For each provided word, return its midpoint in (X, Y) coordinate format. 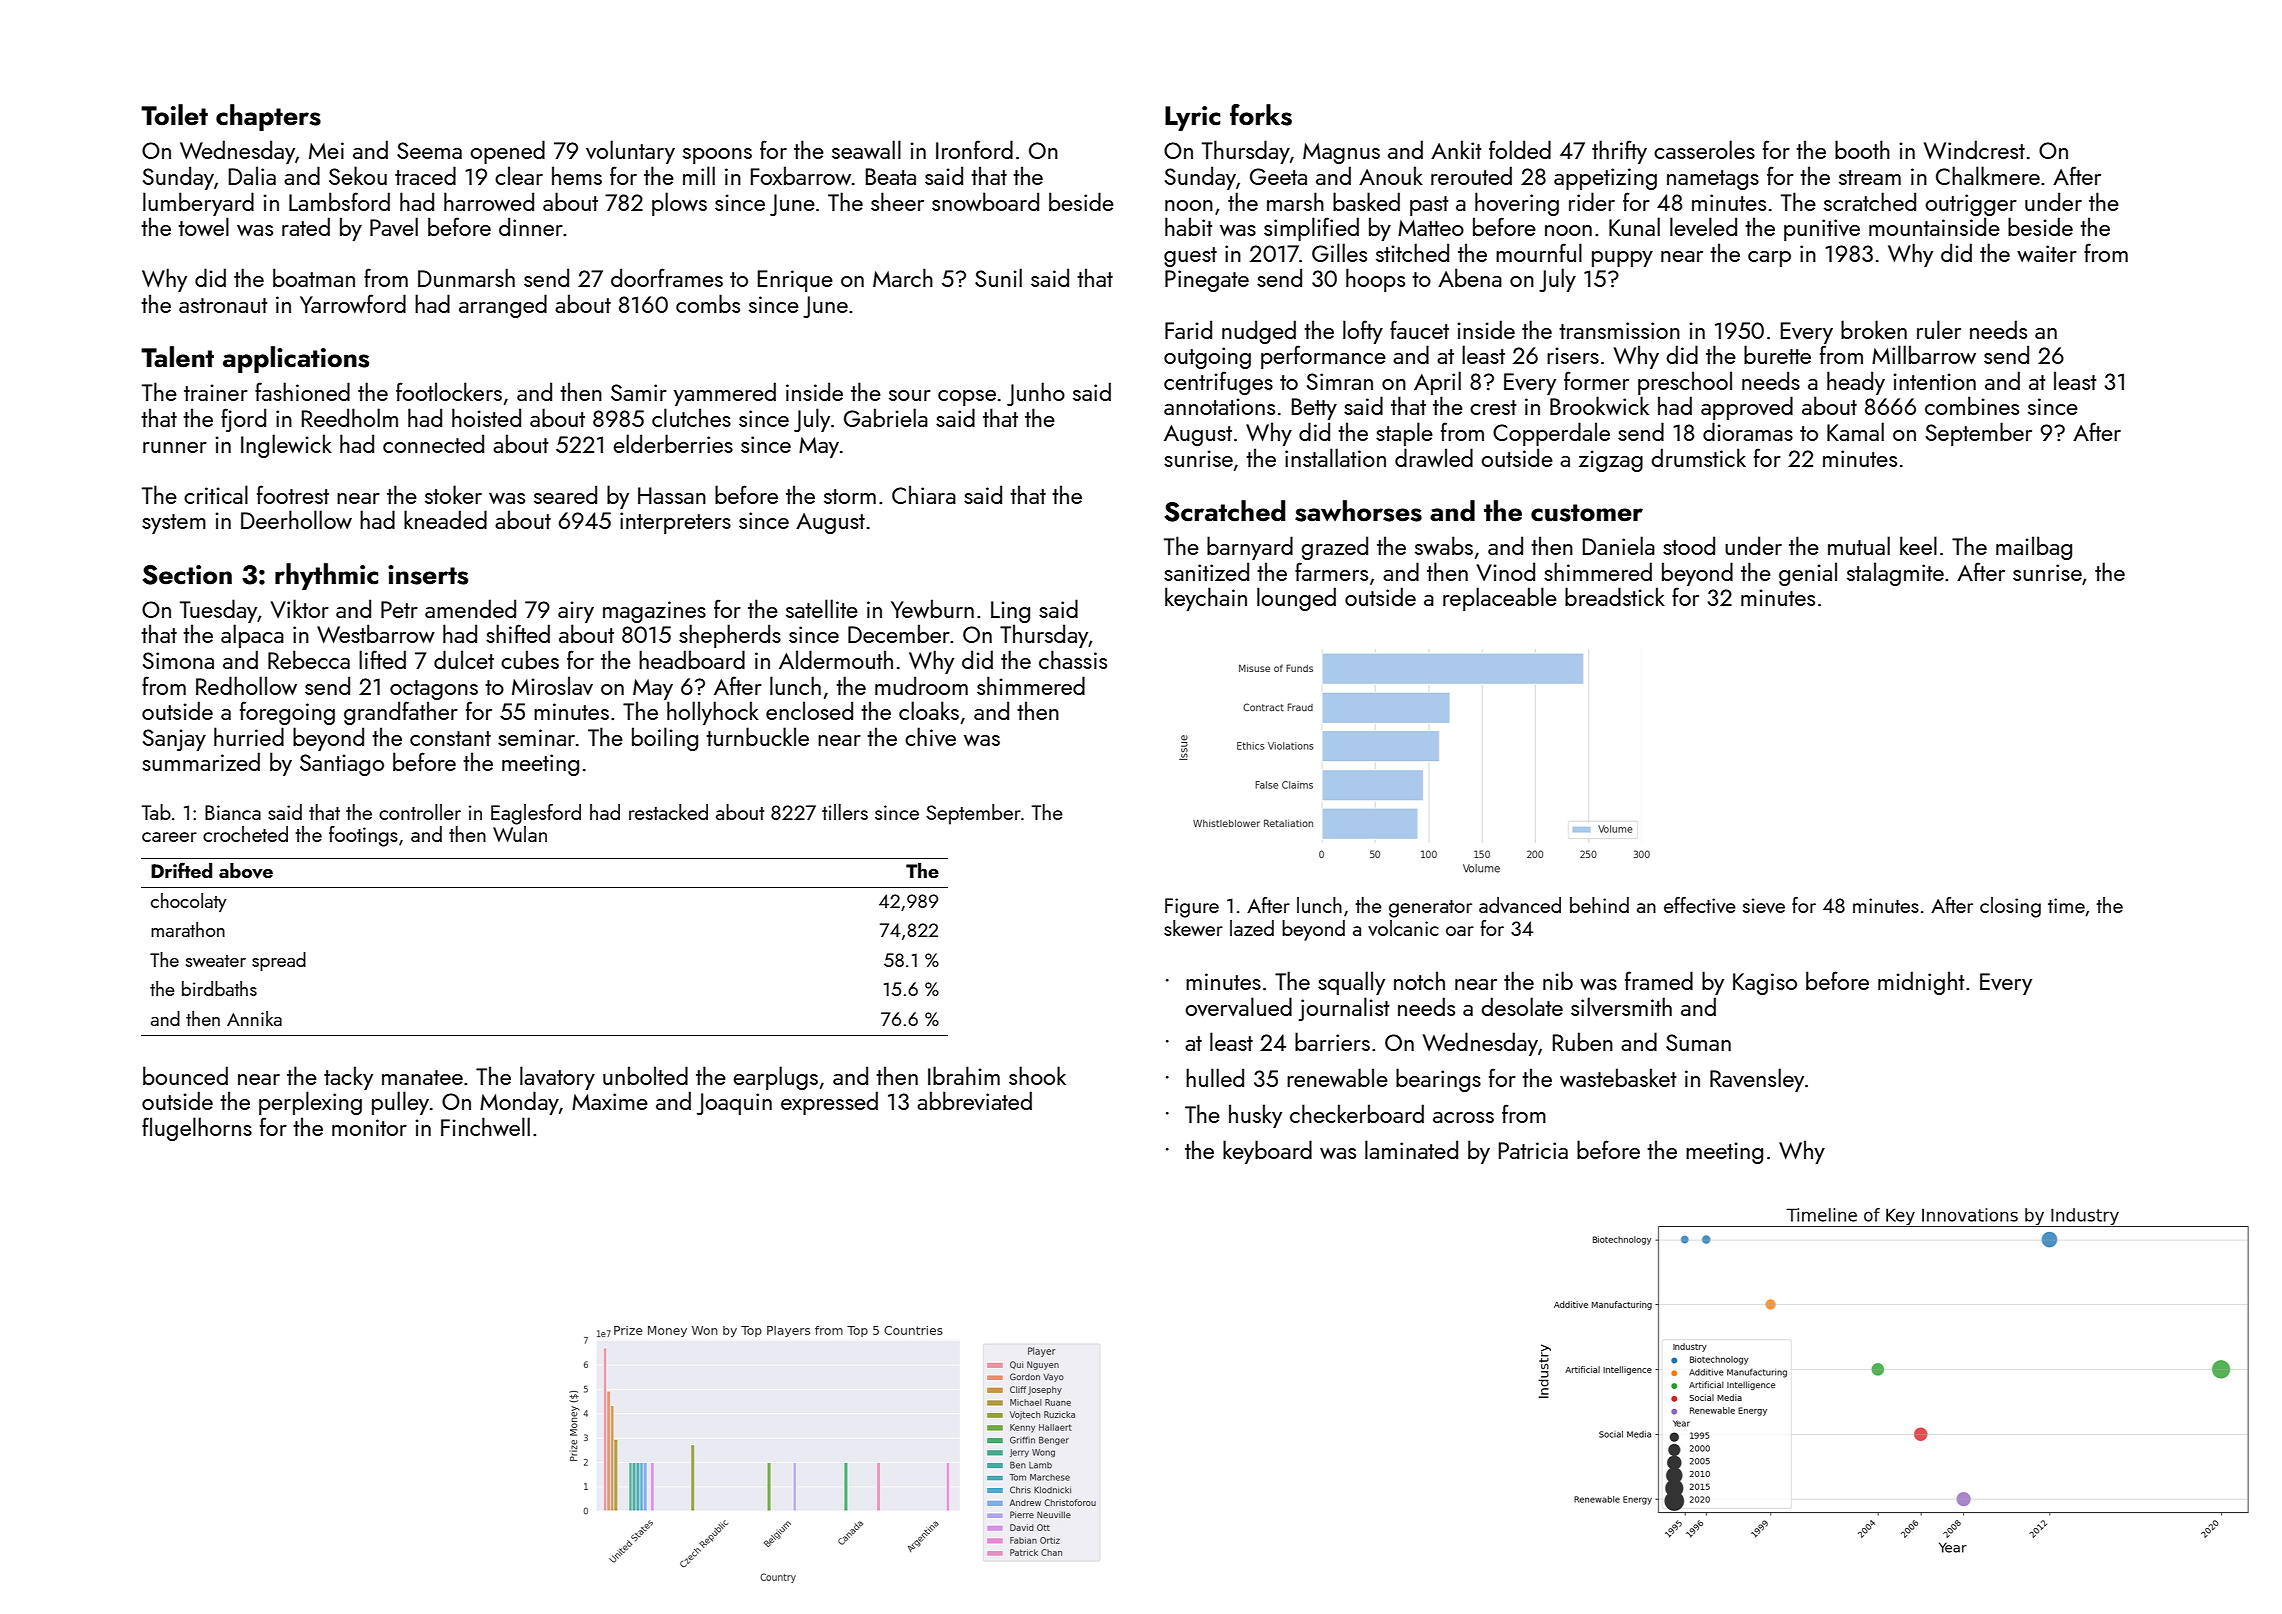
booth (1862, 149)
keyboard (1267, 1152)
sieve (1764, 905)
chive (930, 736)
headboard (692, 659)
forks (1261, 115)
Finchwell (485, 1126)
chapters (268, 117)
